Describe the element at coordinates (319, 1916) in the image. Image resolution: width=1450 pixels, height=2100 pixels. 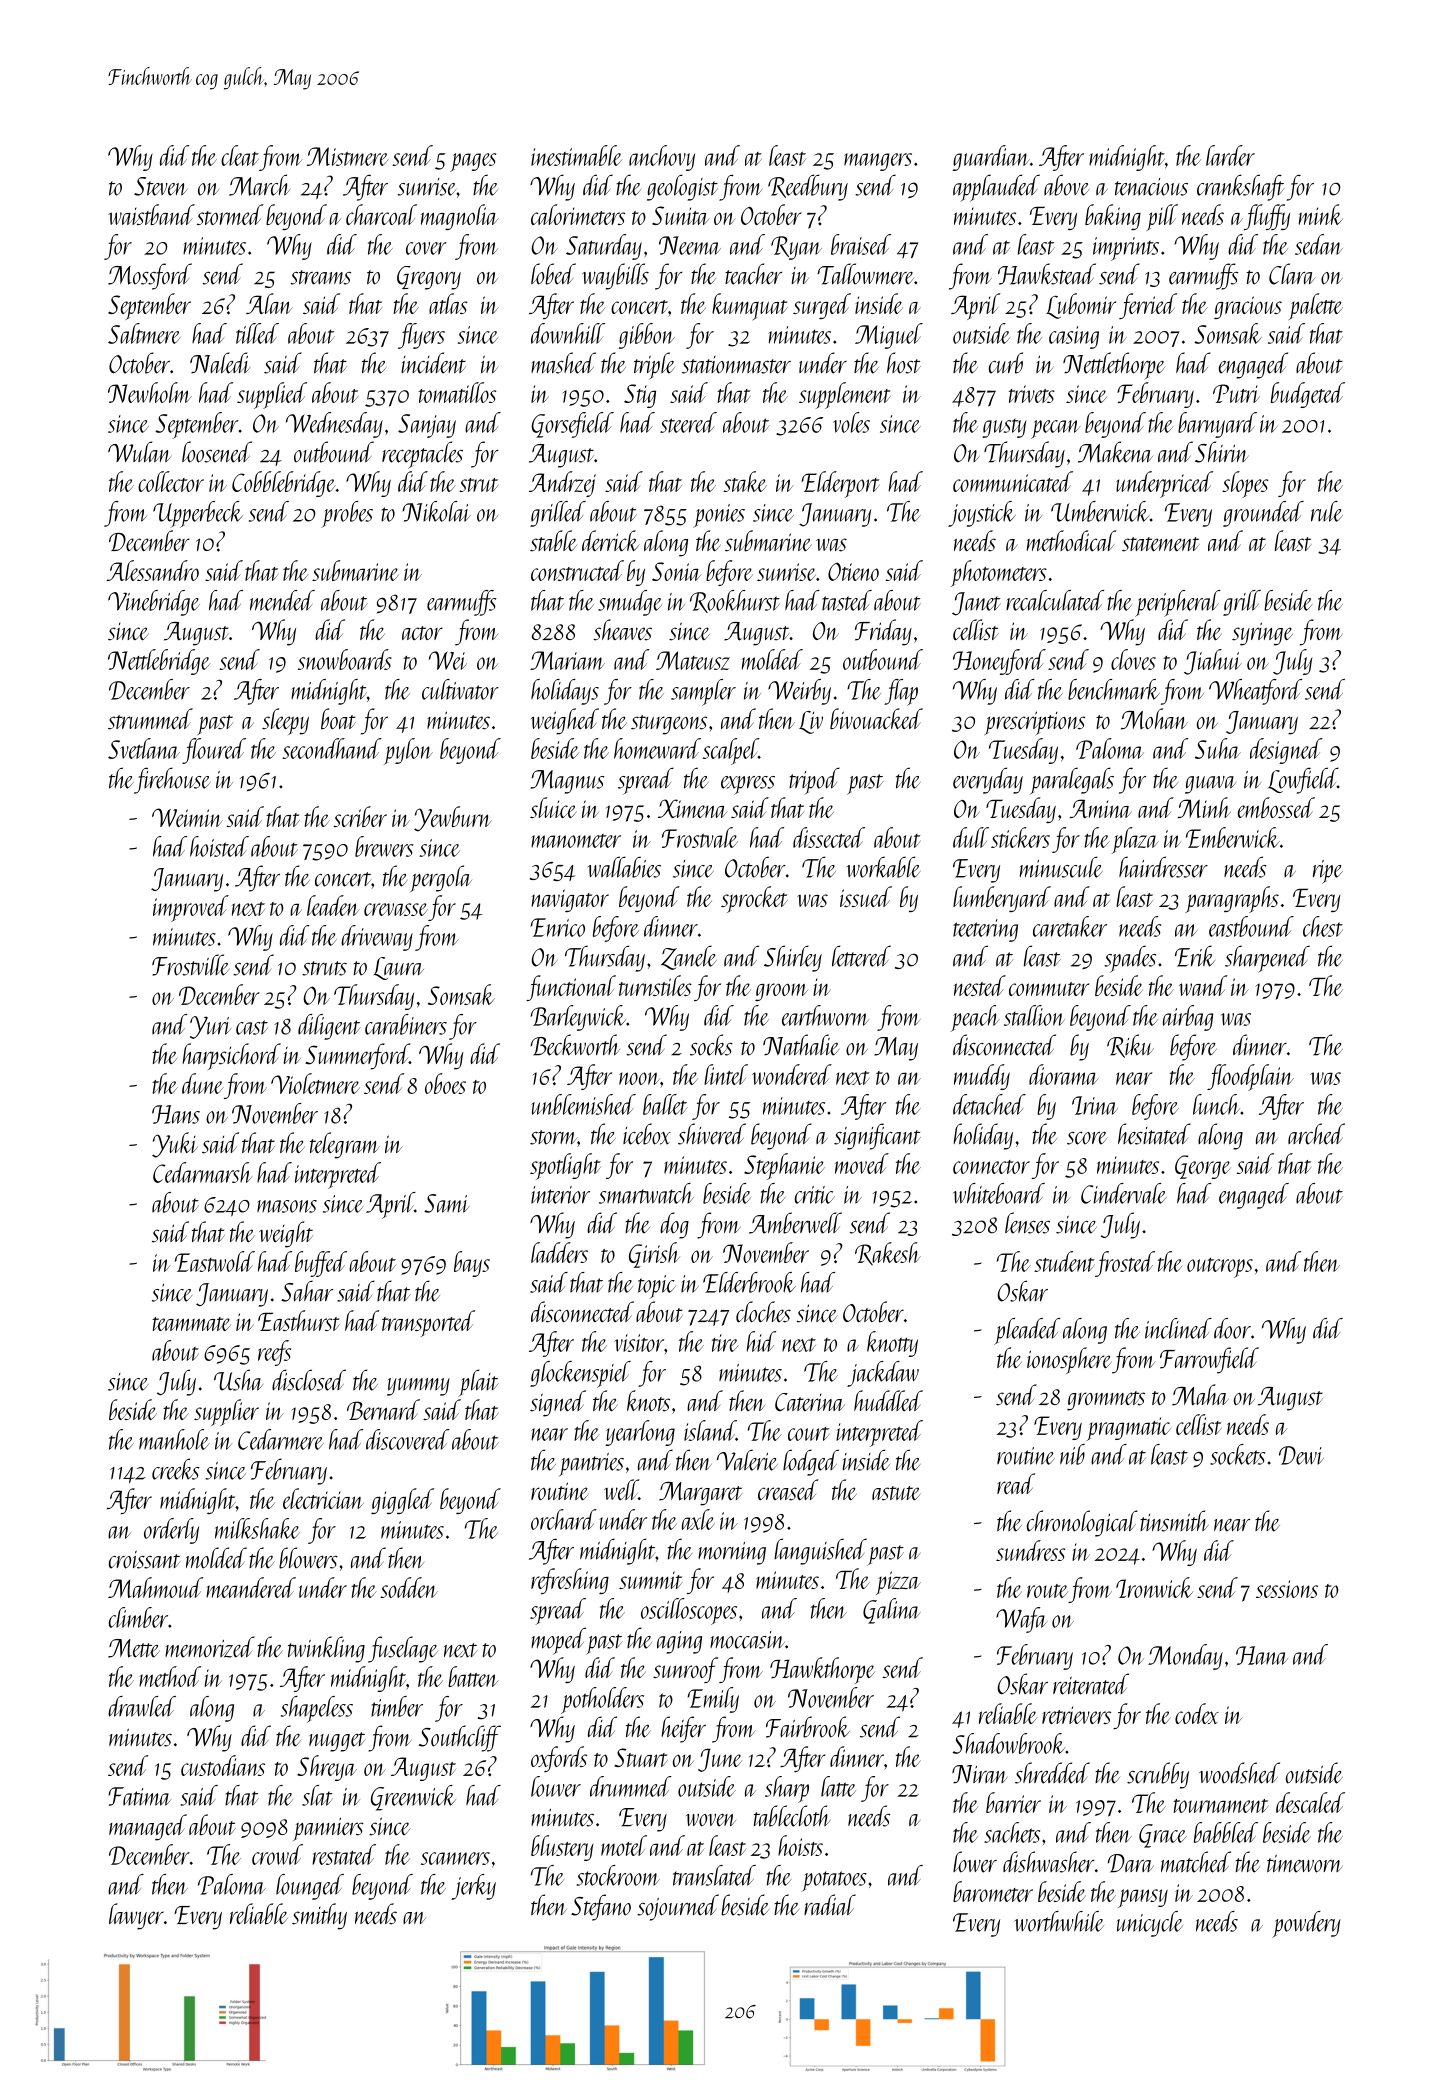
I see `smithy` at that location.
